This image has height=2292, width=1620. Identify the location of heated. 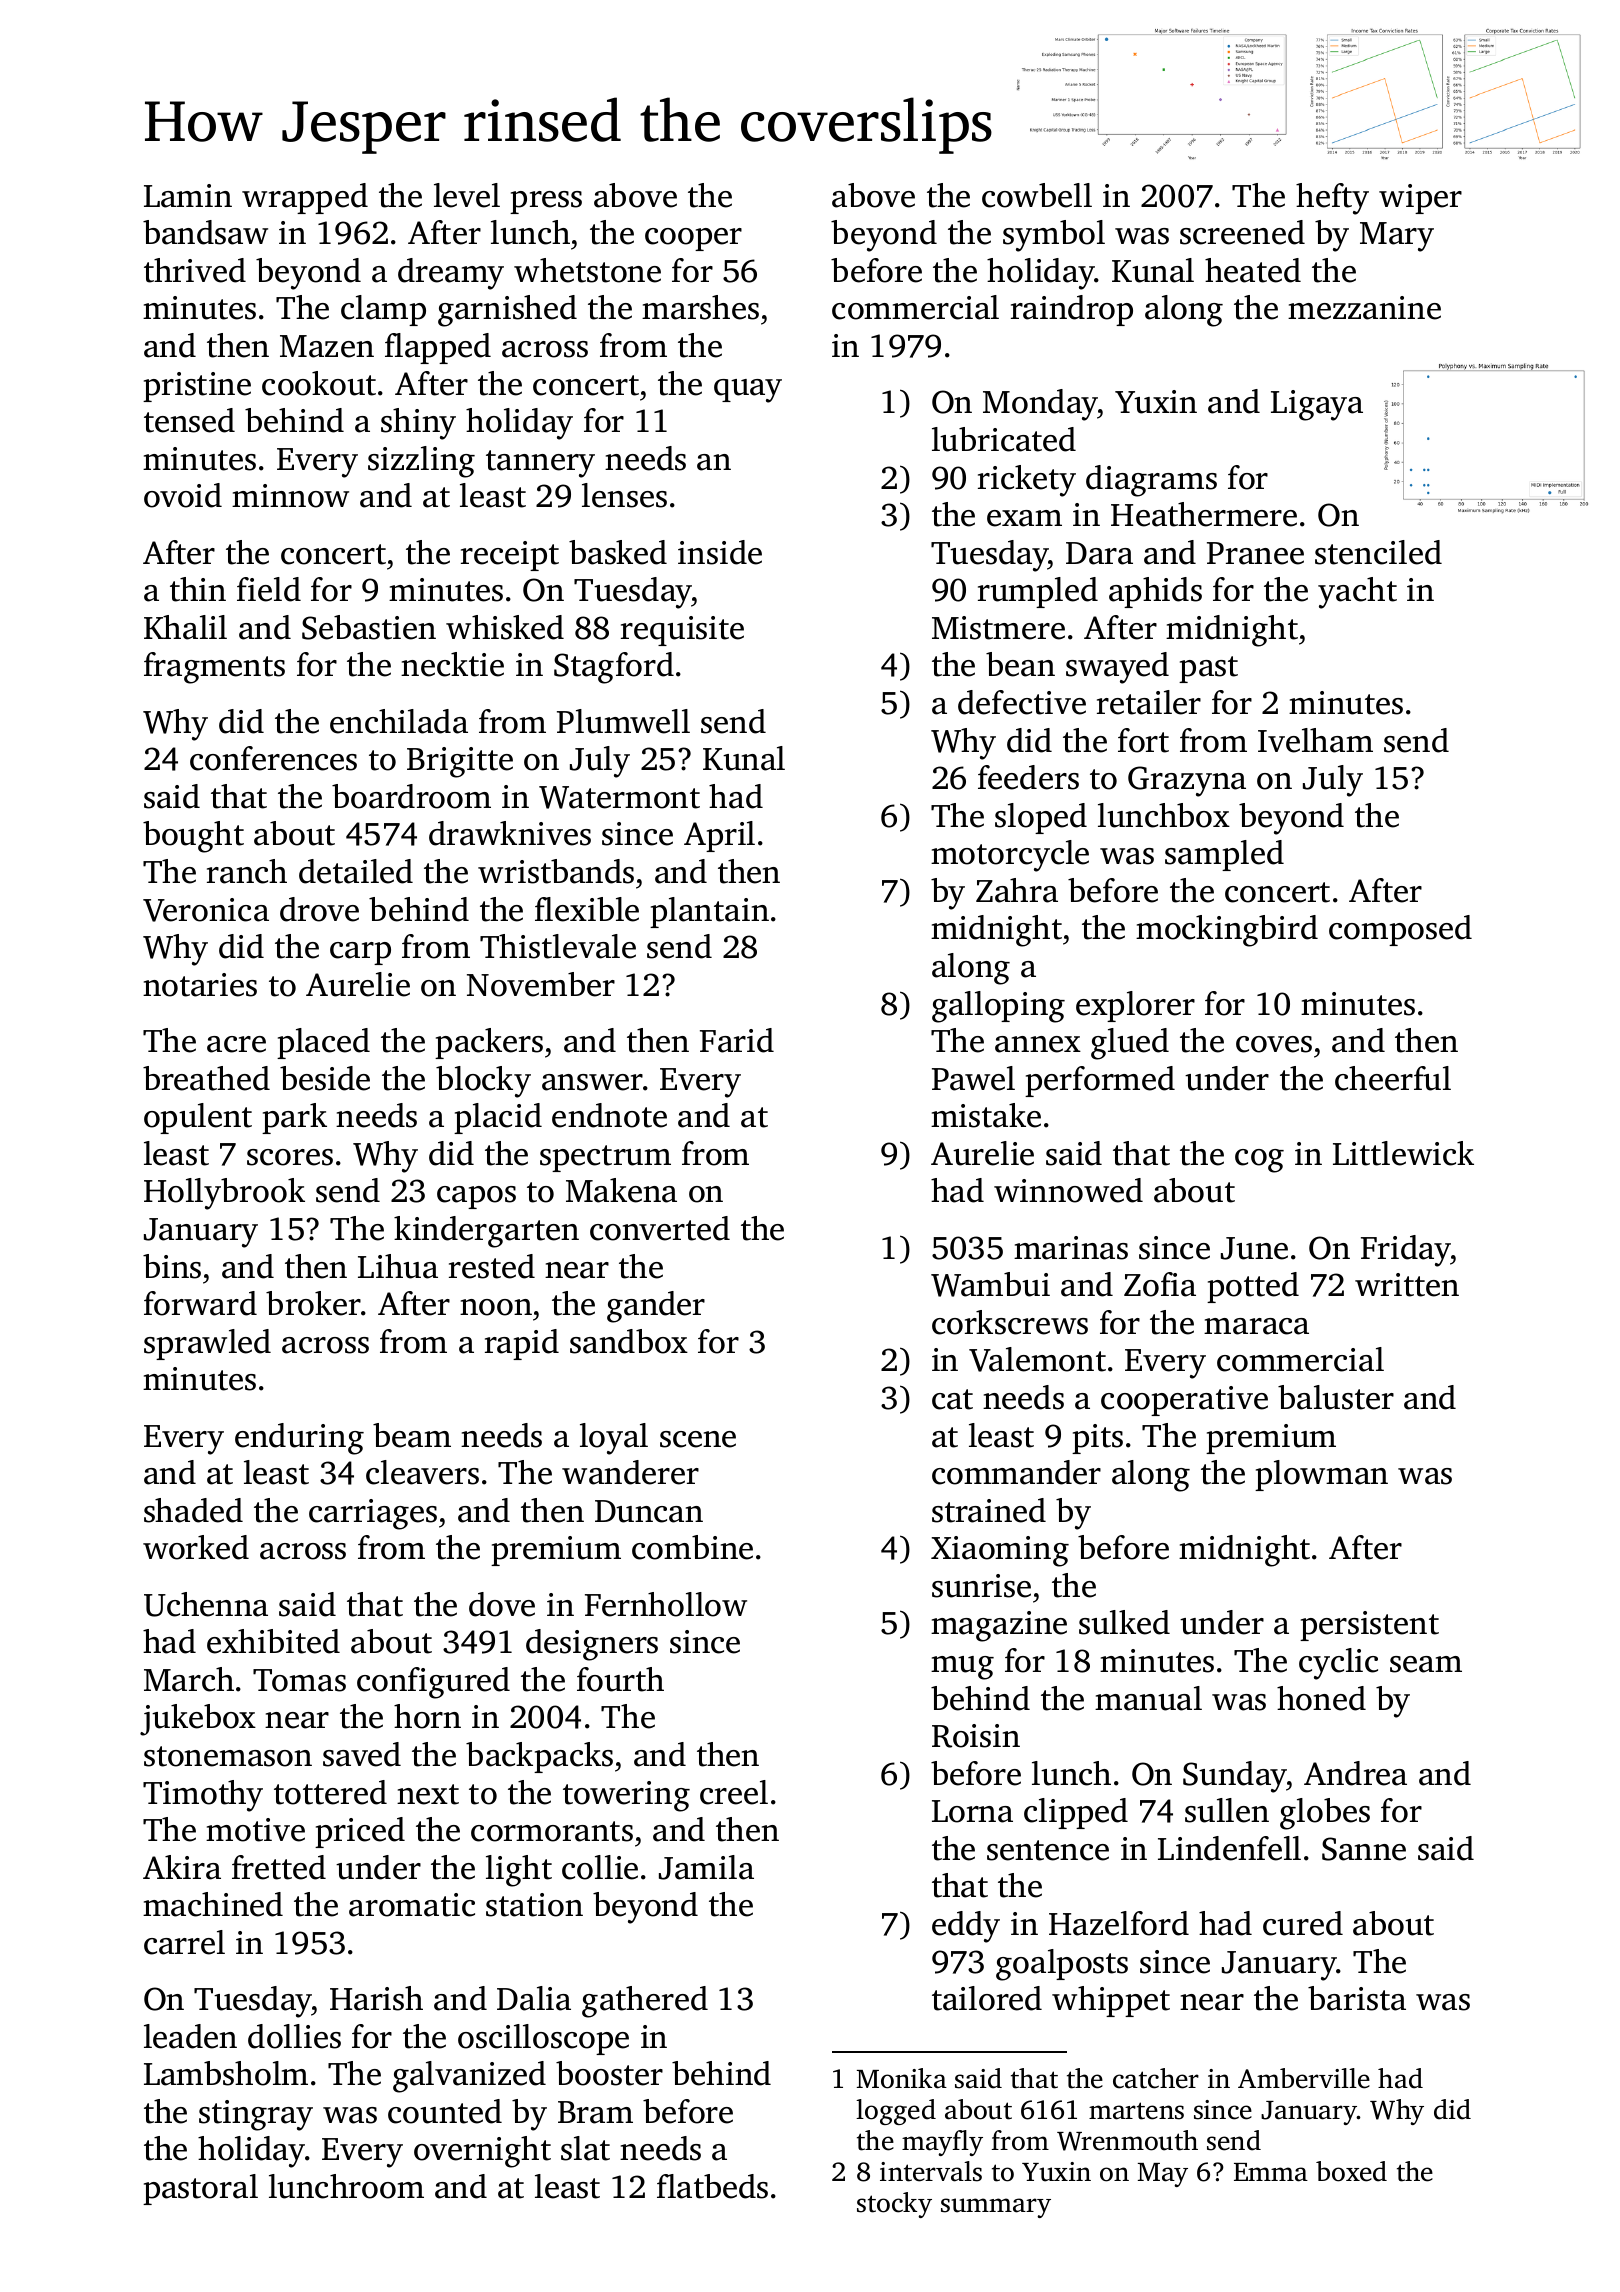
(1253, 270).
